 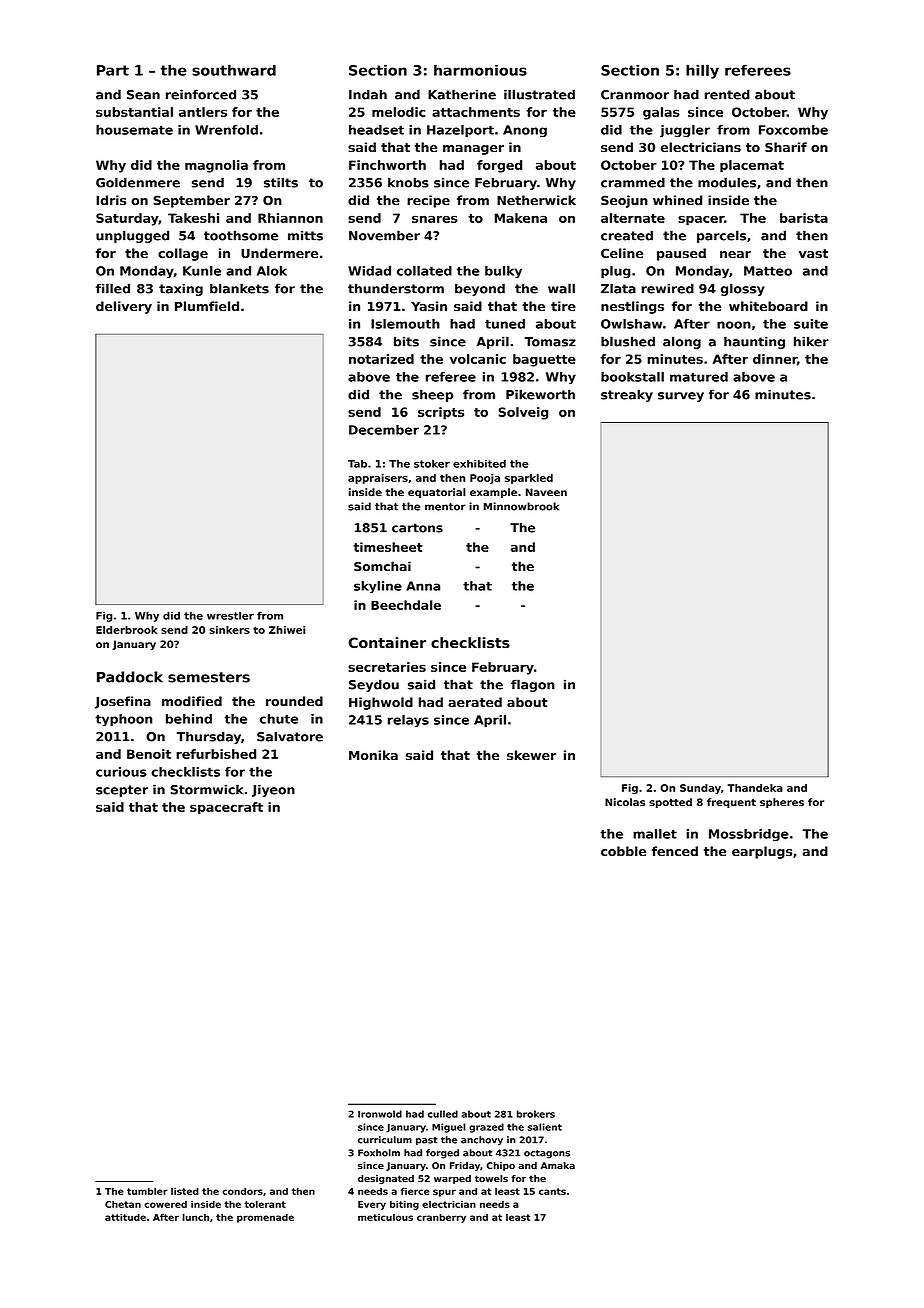 What do you see at coordinates (546, 492) in the screenshot?
I see `Naveen` at bounding box center [546, 492].
